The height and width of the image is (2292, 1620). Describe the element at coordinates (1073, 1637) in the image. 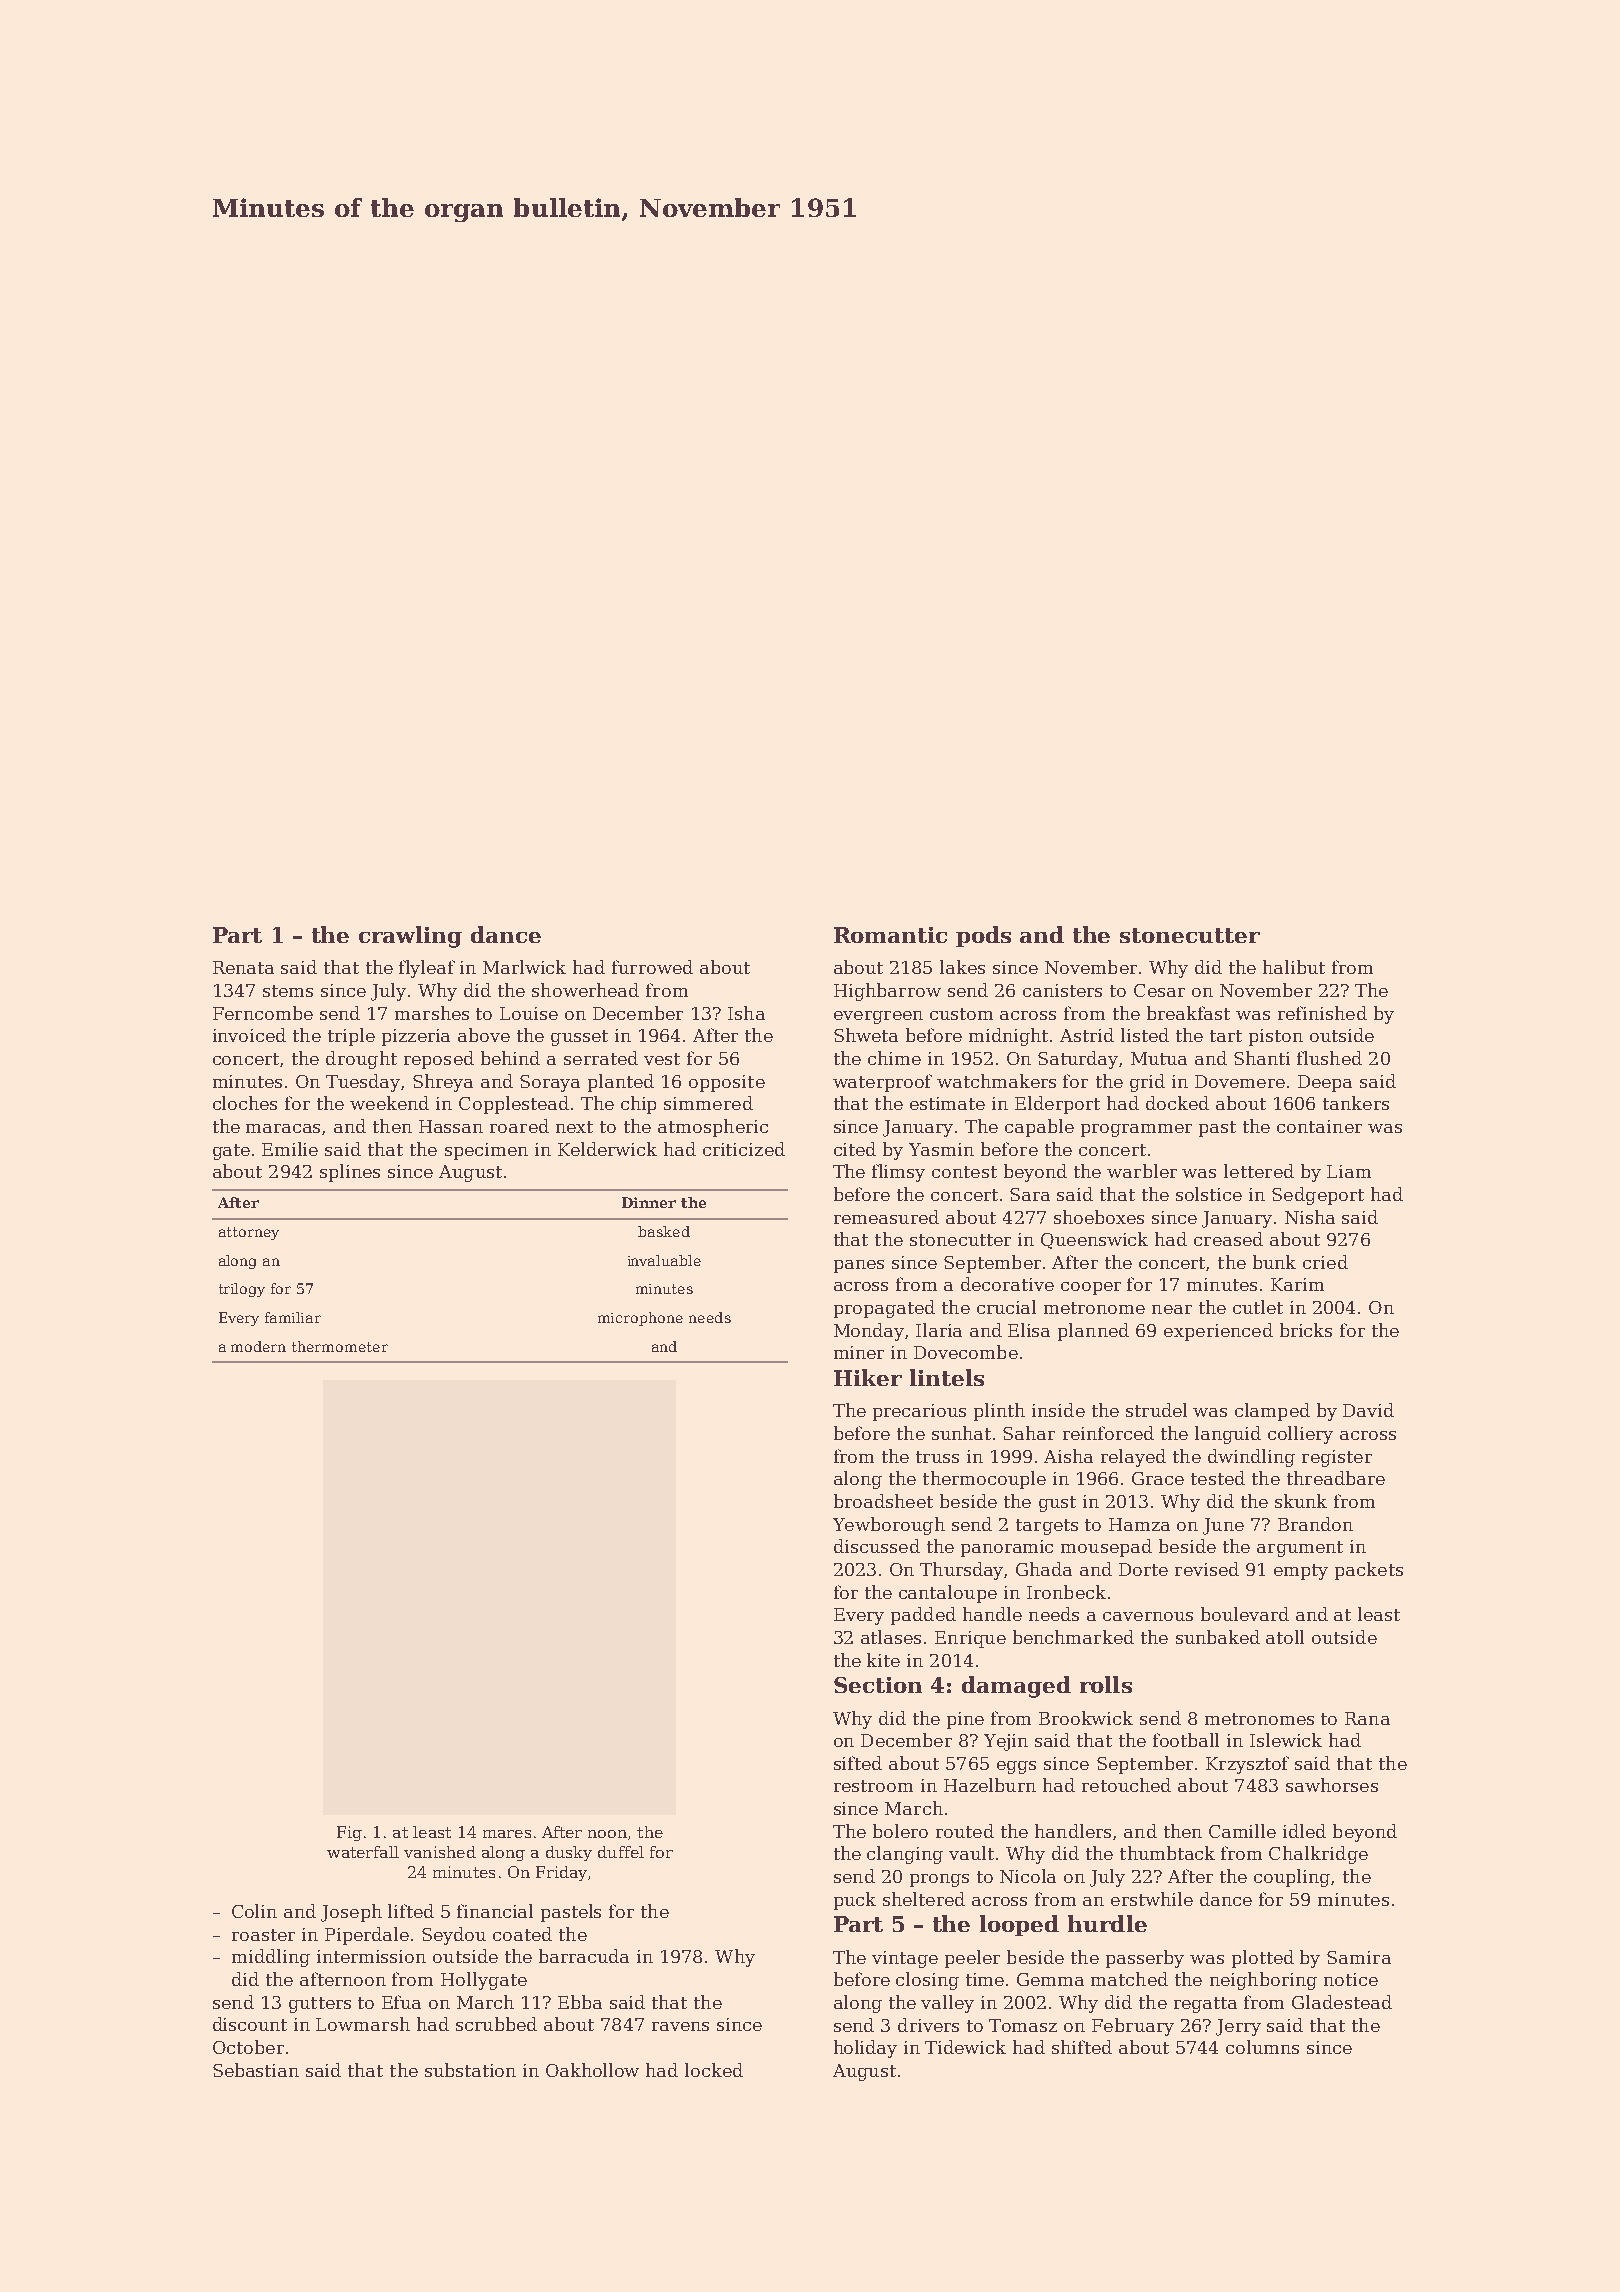

I see `benchmarked` at that location.
